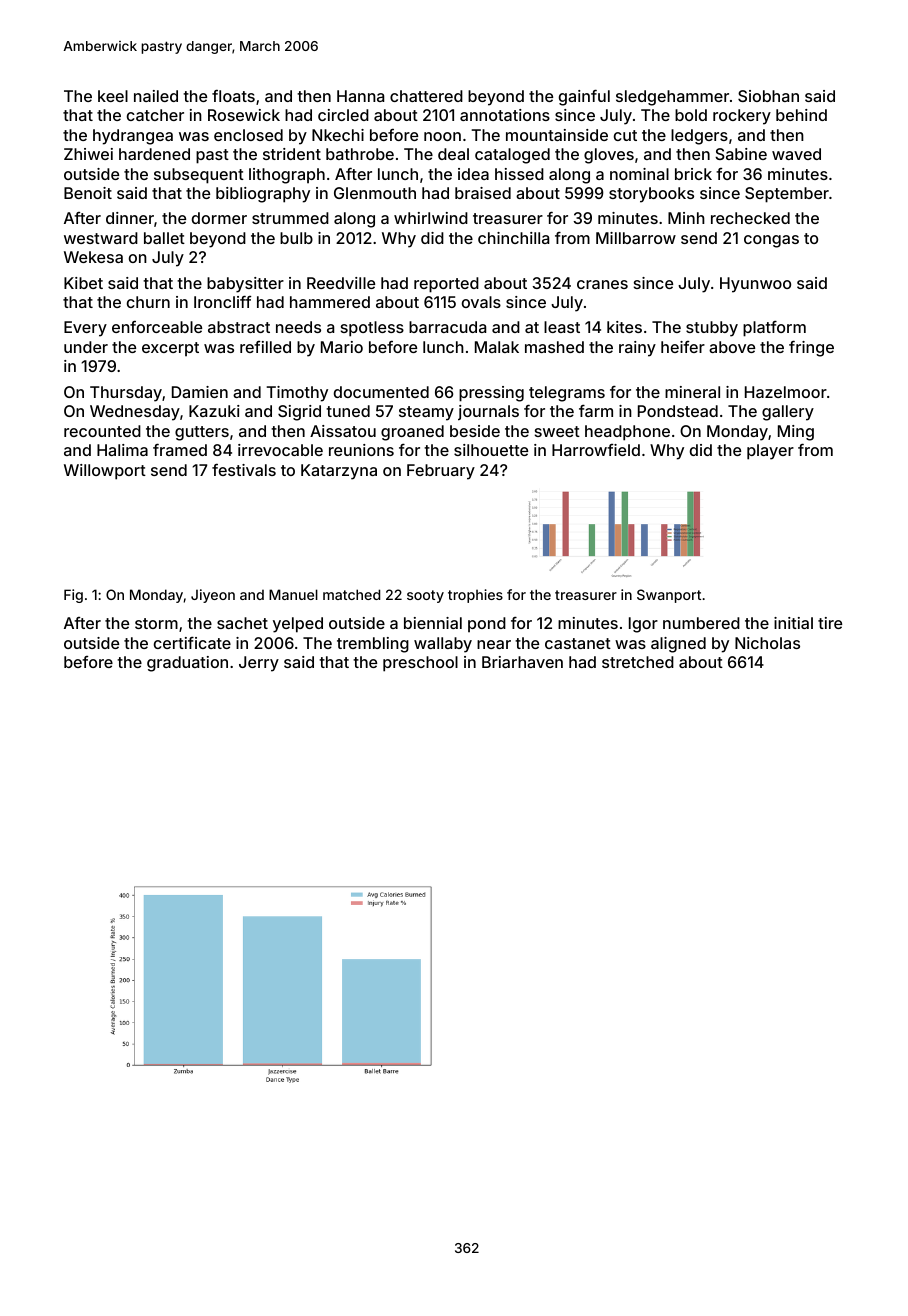  Describe the element at coordinates (692, 392) in the screenshot. I see `mineral` at that location.
